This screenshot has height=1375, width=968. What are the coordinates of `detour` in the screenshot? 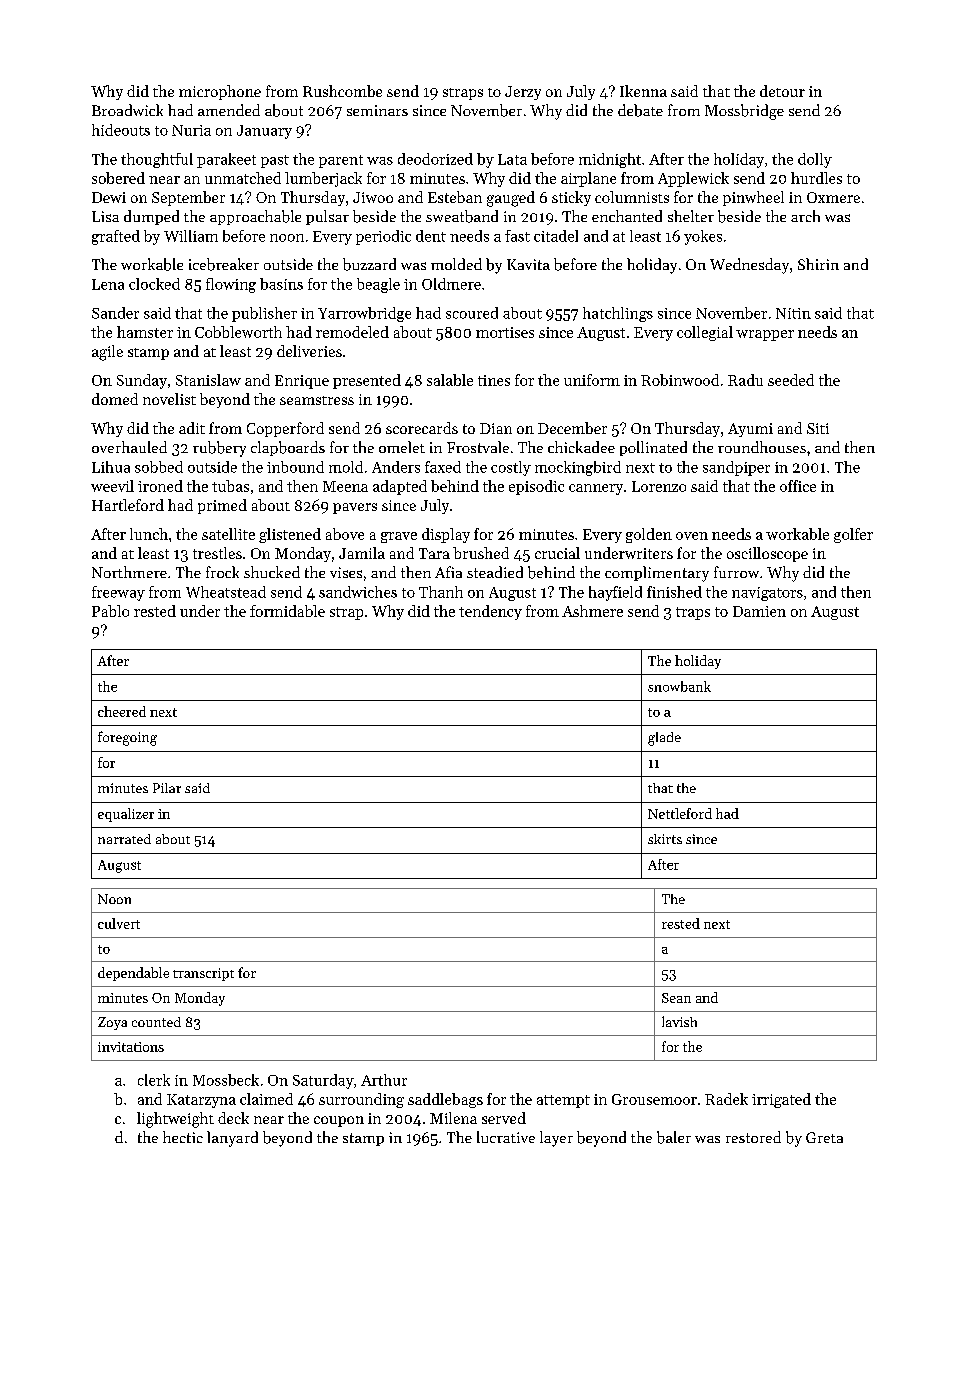 It's located at (782, 91).
